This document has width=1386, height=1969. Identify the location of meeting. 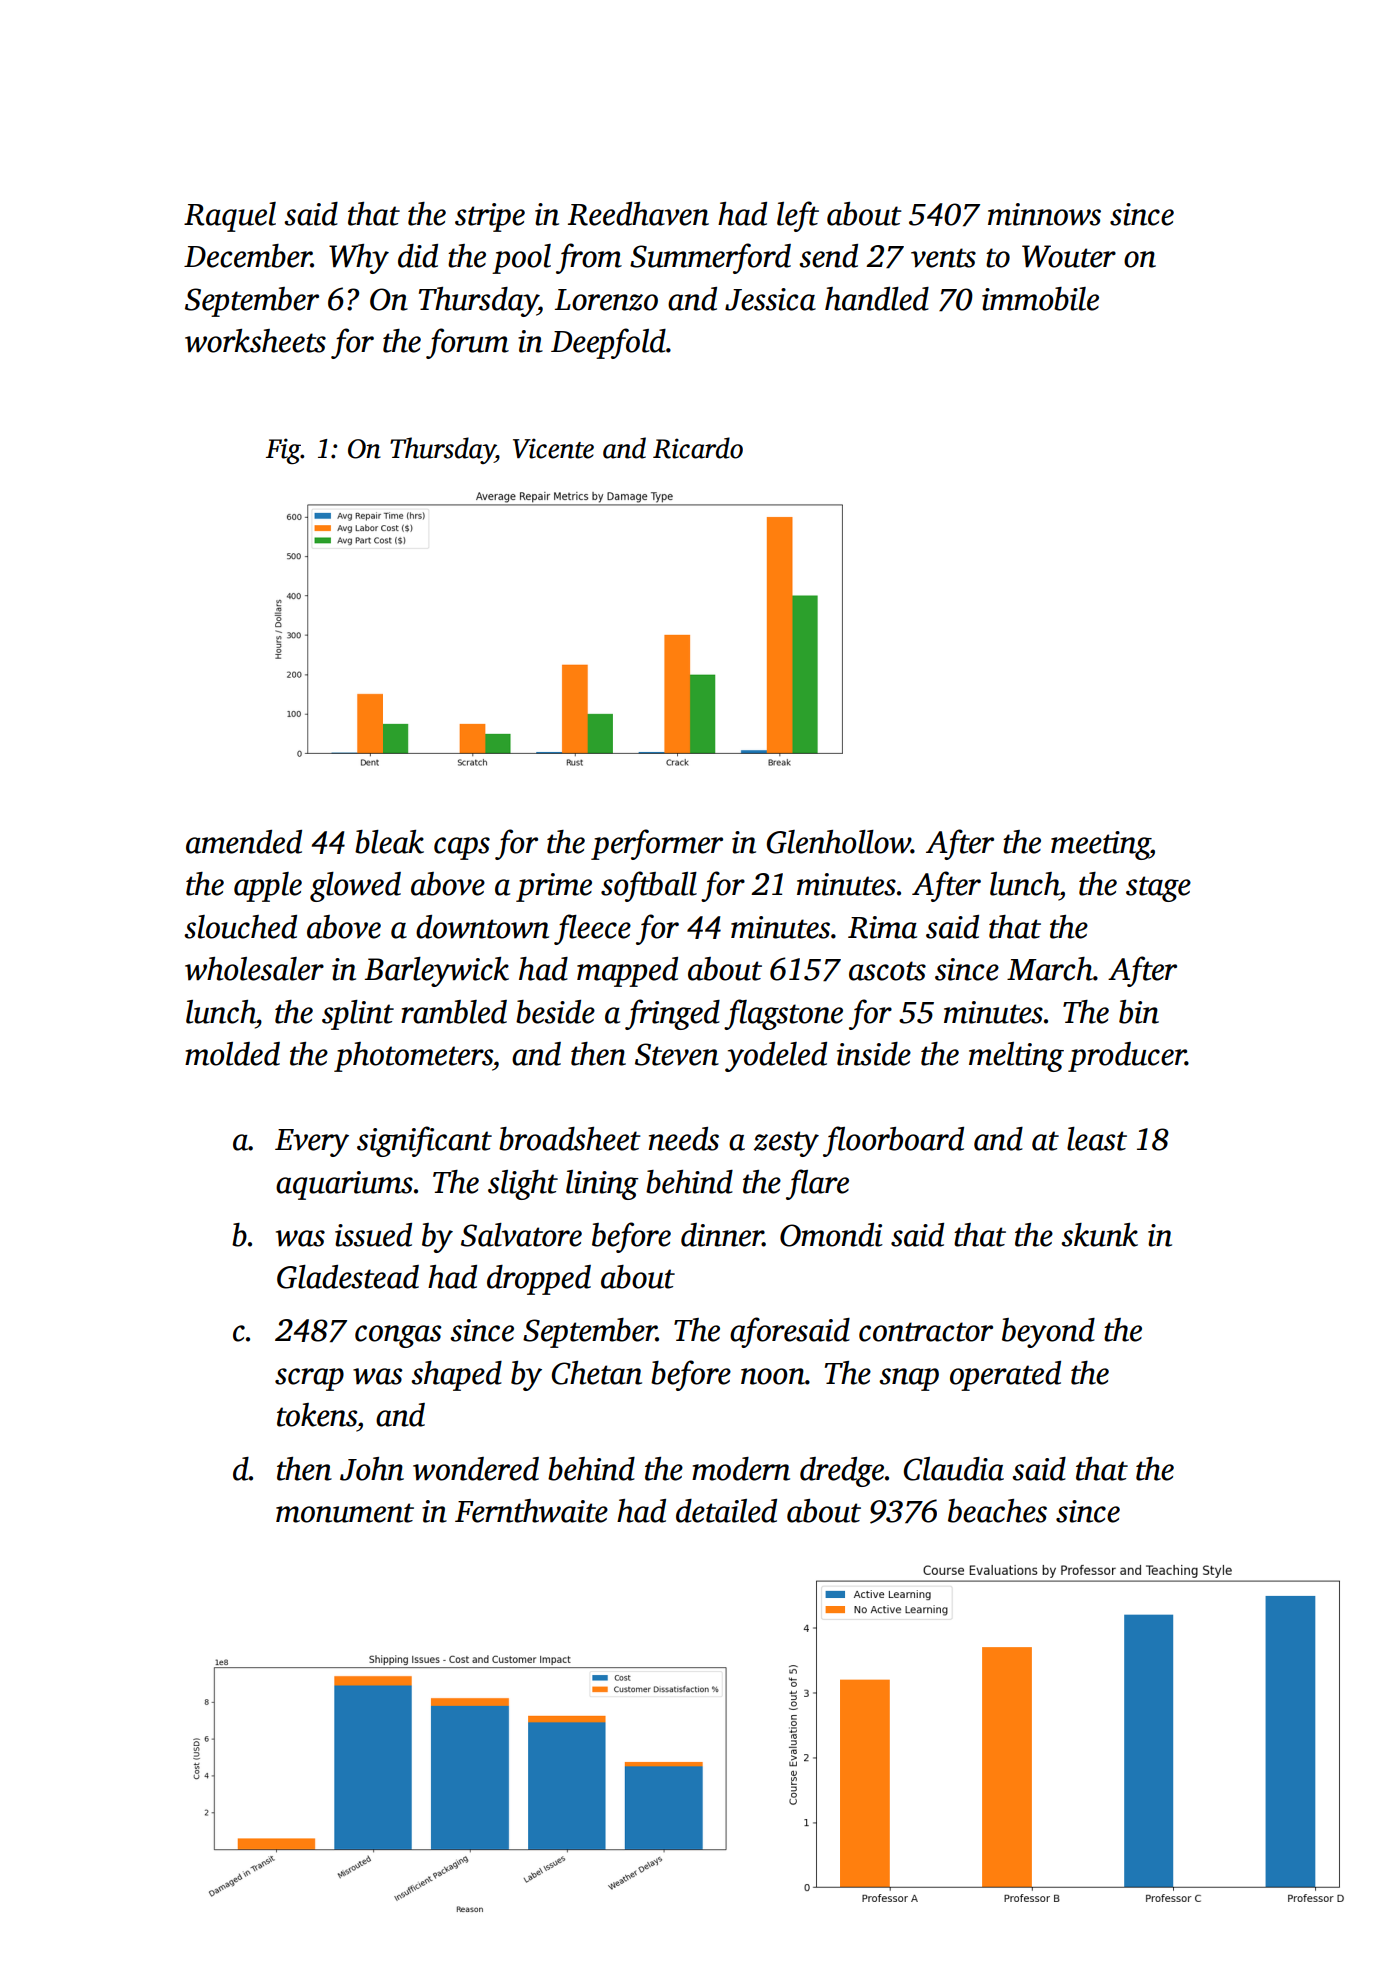
(1100, 845).
